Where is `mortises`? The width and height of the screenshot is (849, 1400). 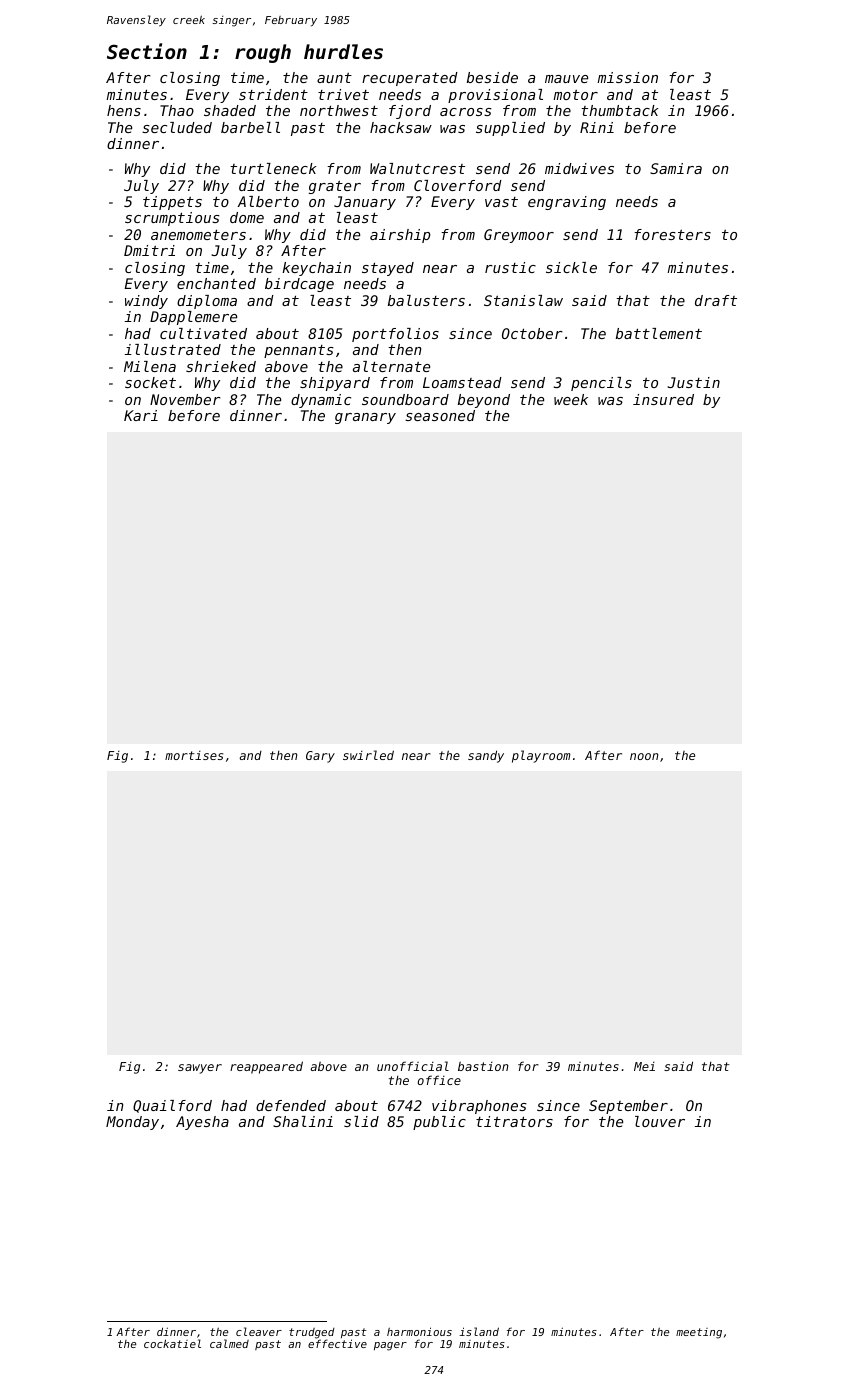 mortises is located at coordinates (194, 755).
